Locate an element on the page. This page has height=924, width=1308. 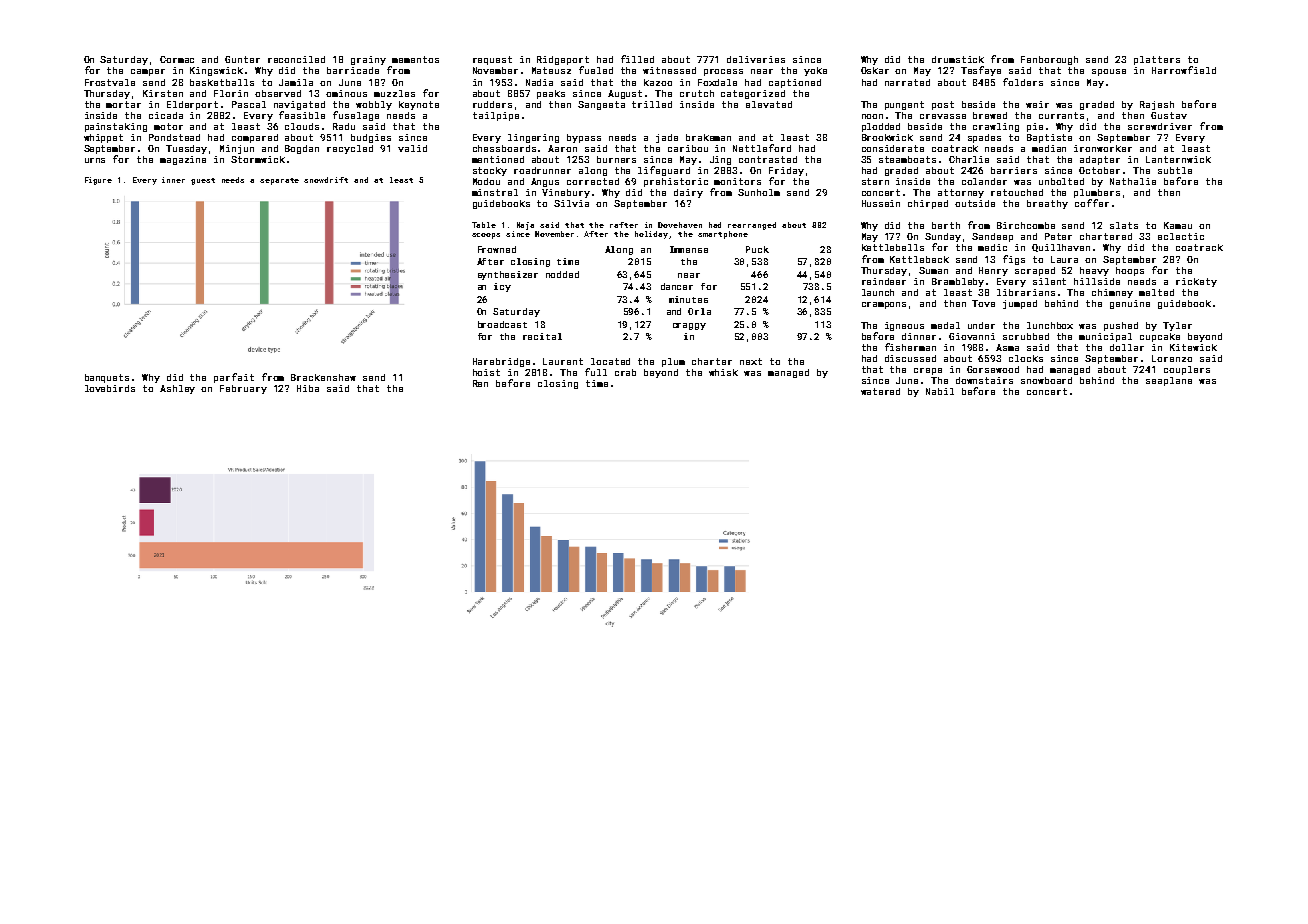
Jing is located at coordinates (720, 160).
